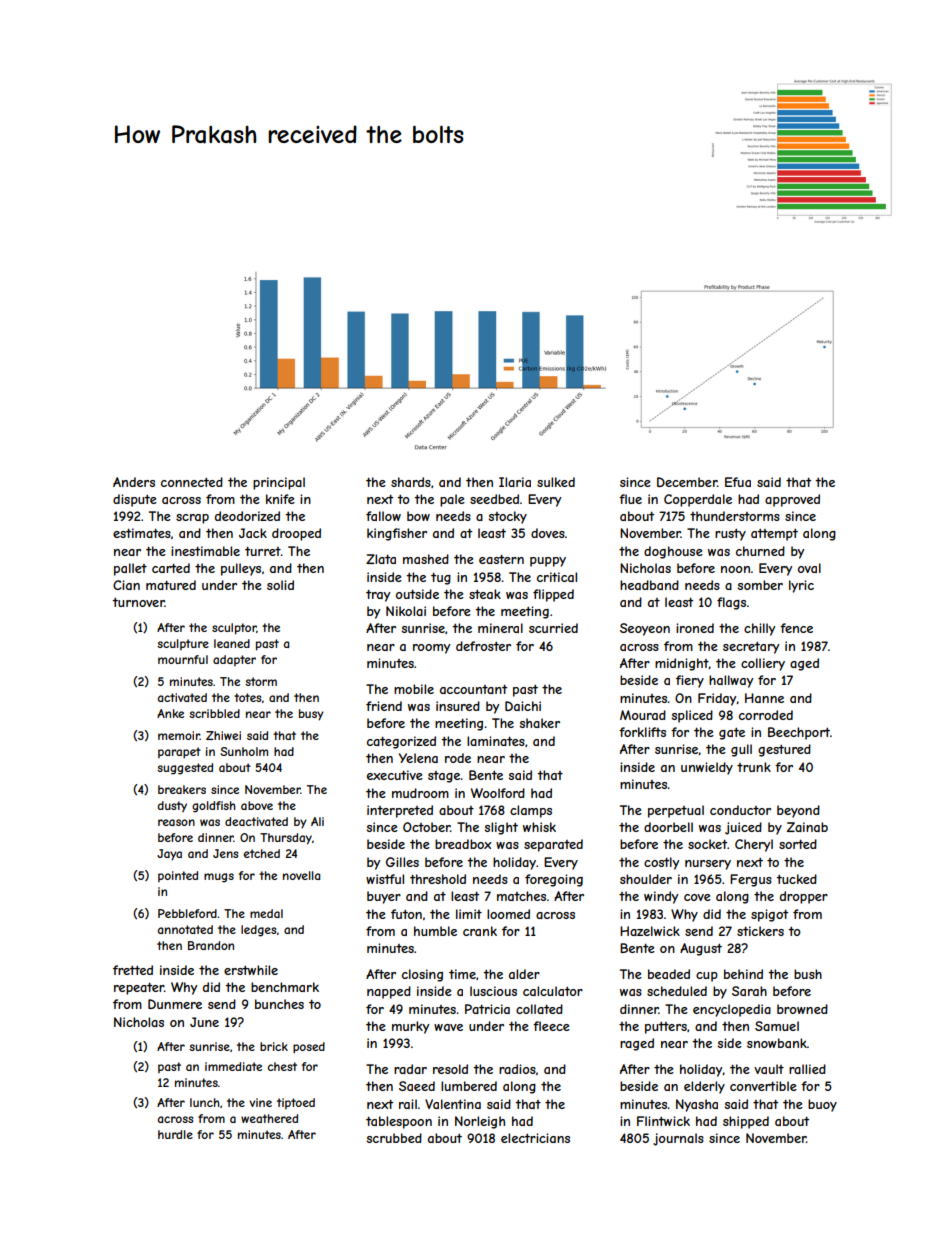  Describe the element at coordinates (172, 806) in the document. I see `dusty` at that location.
